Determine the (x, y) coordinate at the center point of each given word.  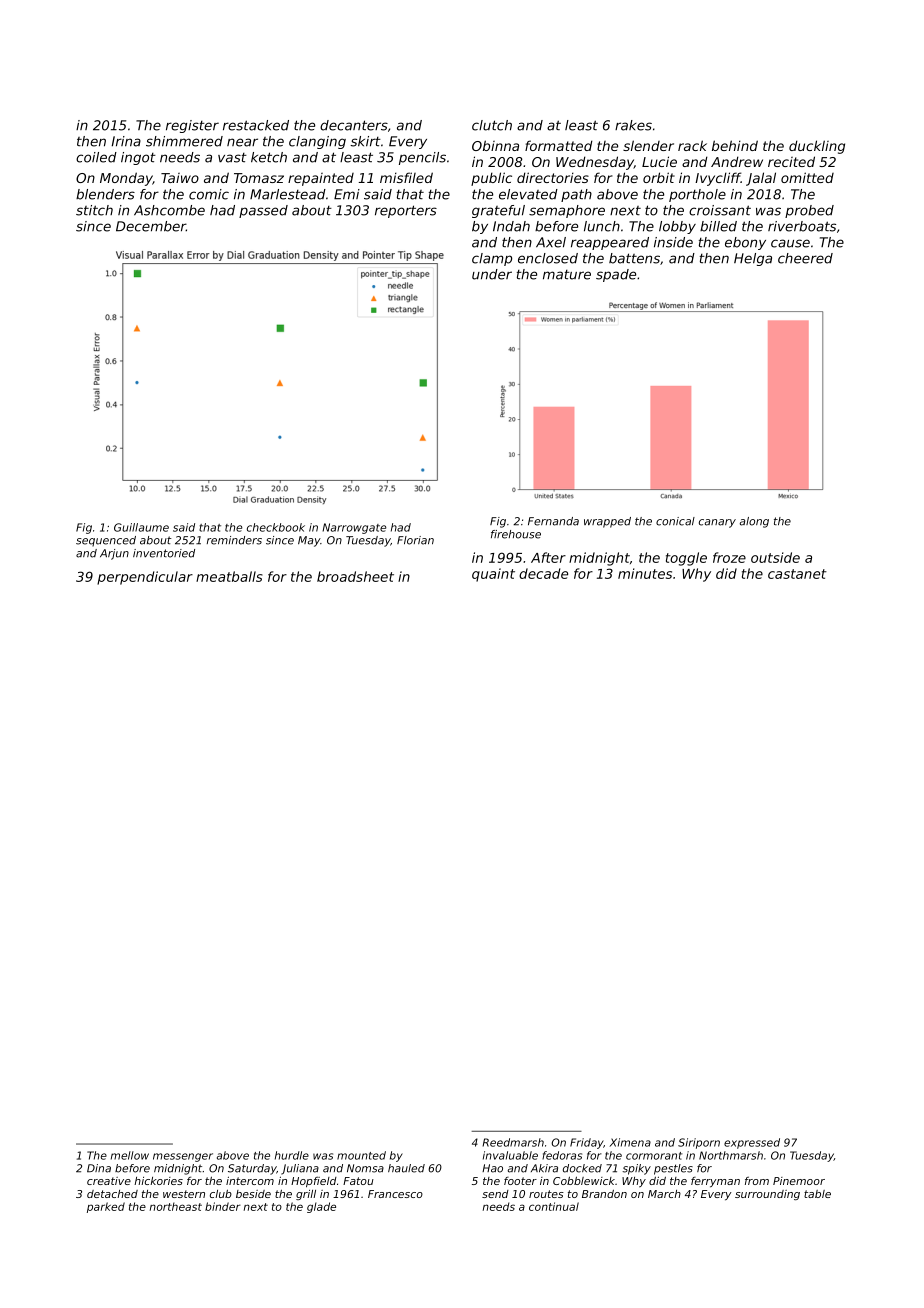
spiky (636, 1169)
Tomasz (259, 178)
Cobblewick (584, 1180)
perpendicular (145, 578)
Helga (753, 259)
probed (809, 211)
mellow (130, 1155)
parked (106, 1207)
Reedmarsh (513, 1142)
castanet (797, 574)
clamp (492, 259)
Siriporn (699, 1143)
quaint (493, 575)
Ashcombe (169, 210)
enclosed (548, 258)
